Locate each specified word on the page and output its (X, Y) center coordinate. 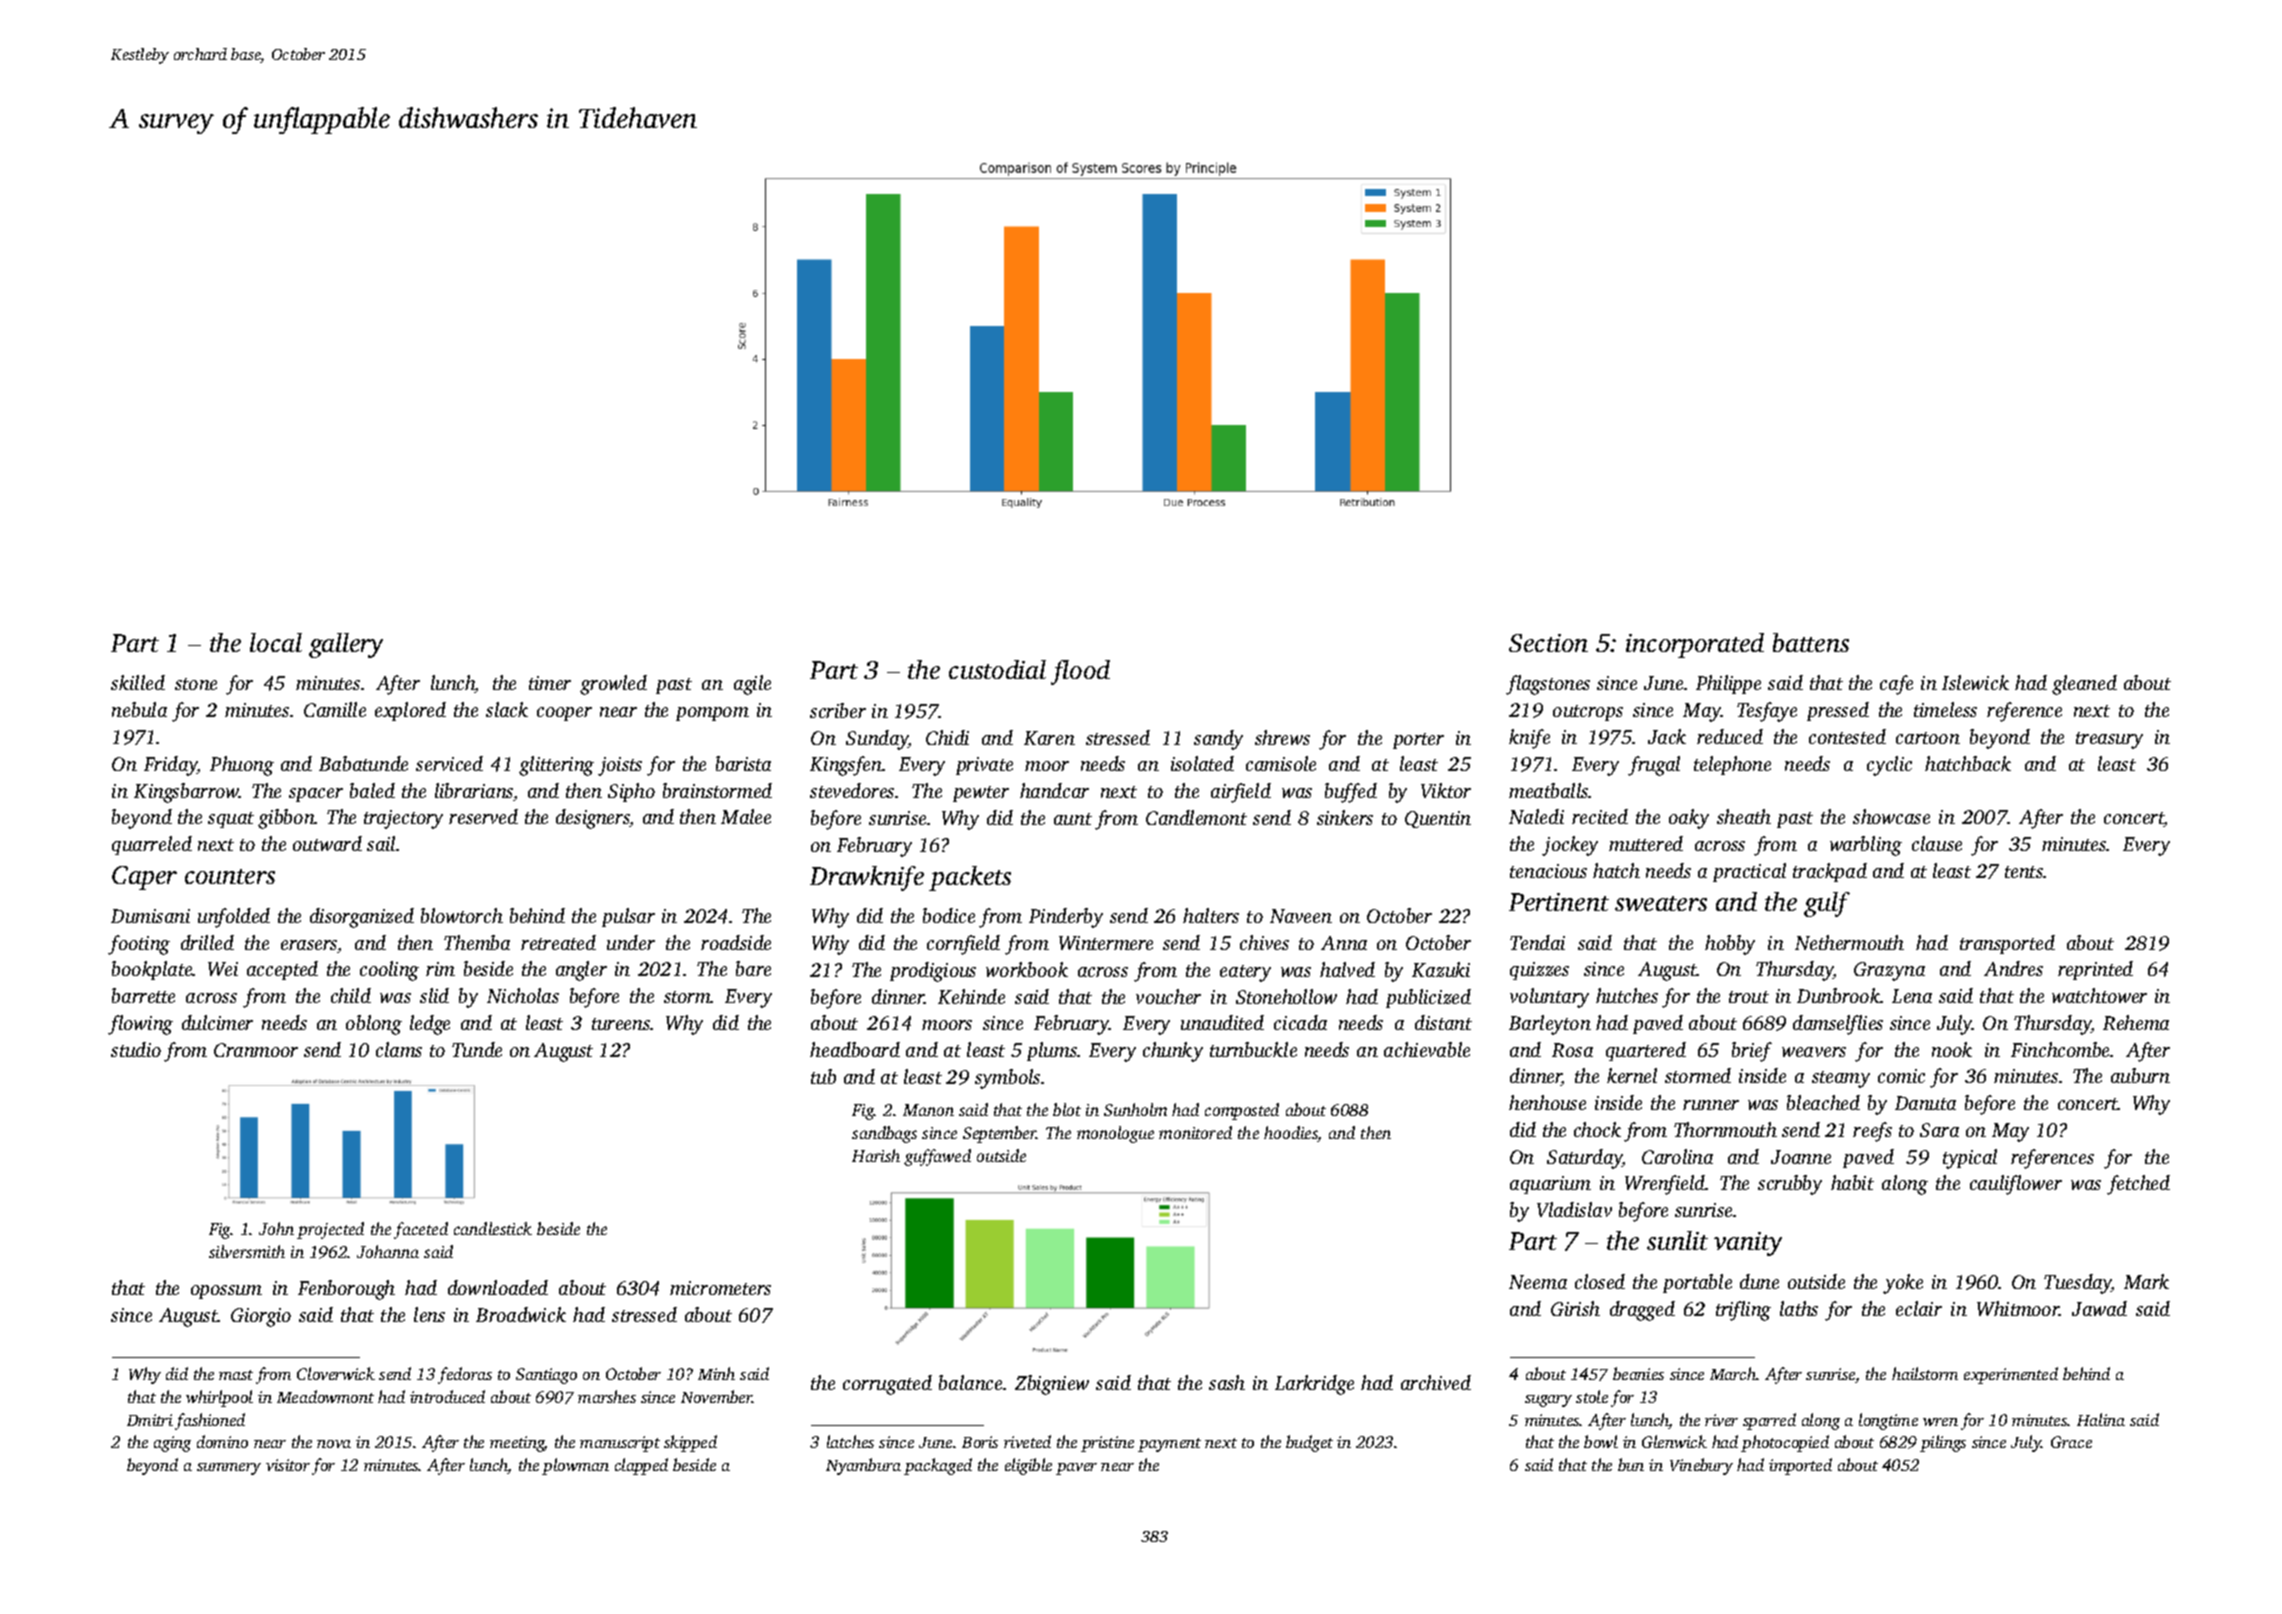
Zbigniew (1052, 1385)
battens (1811, 642)
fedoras (465, 1375)
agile (752, 685)
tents (2024, 872)
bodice (949, 915)
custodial (997, 669)
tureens (621, 1024)
